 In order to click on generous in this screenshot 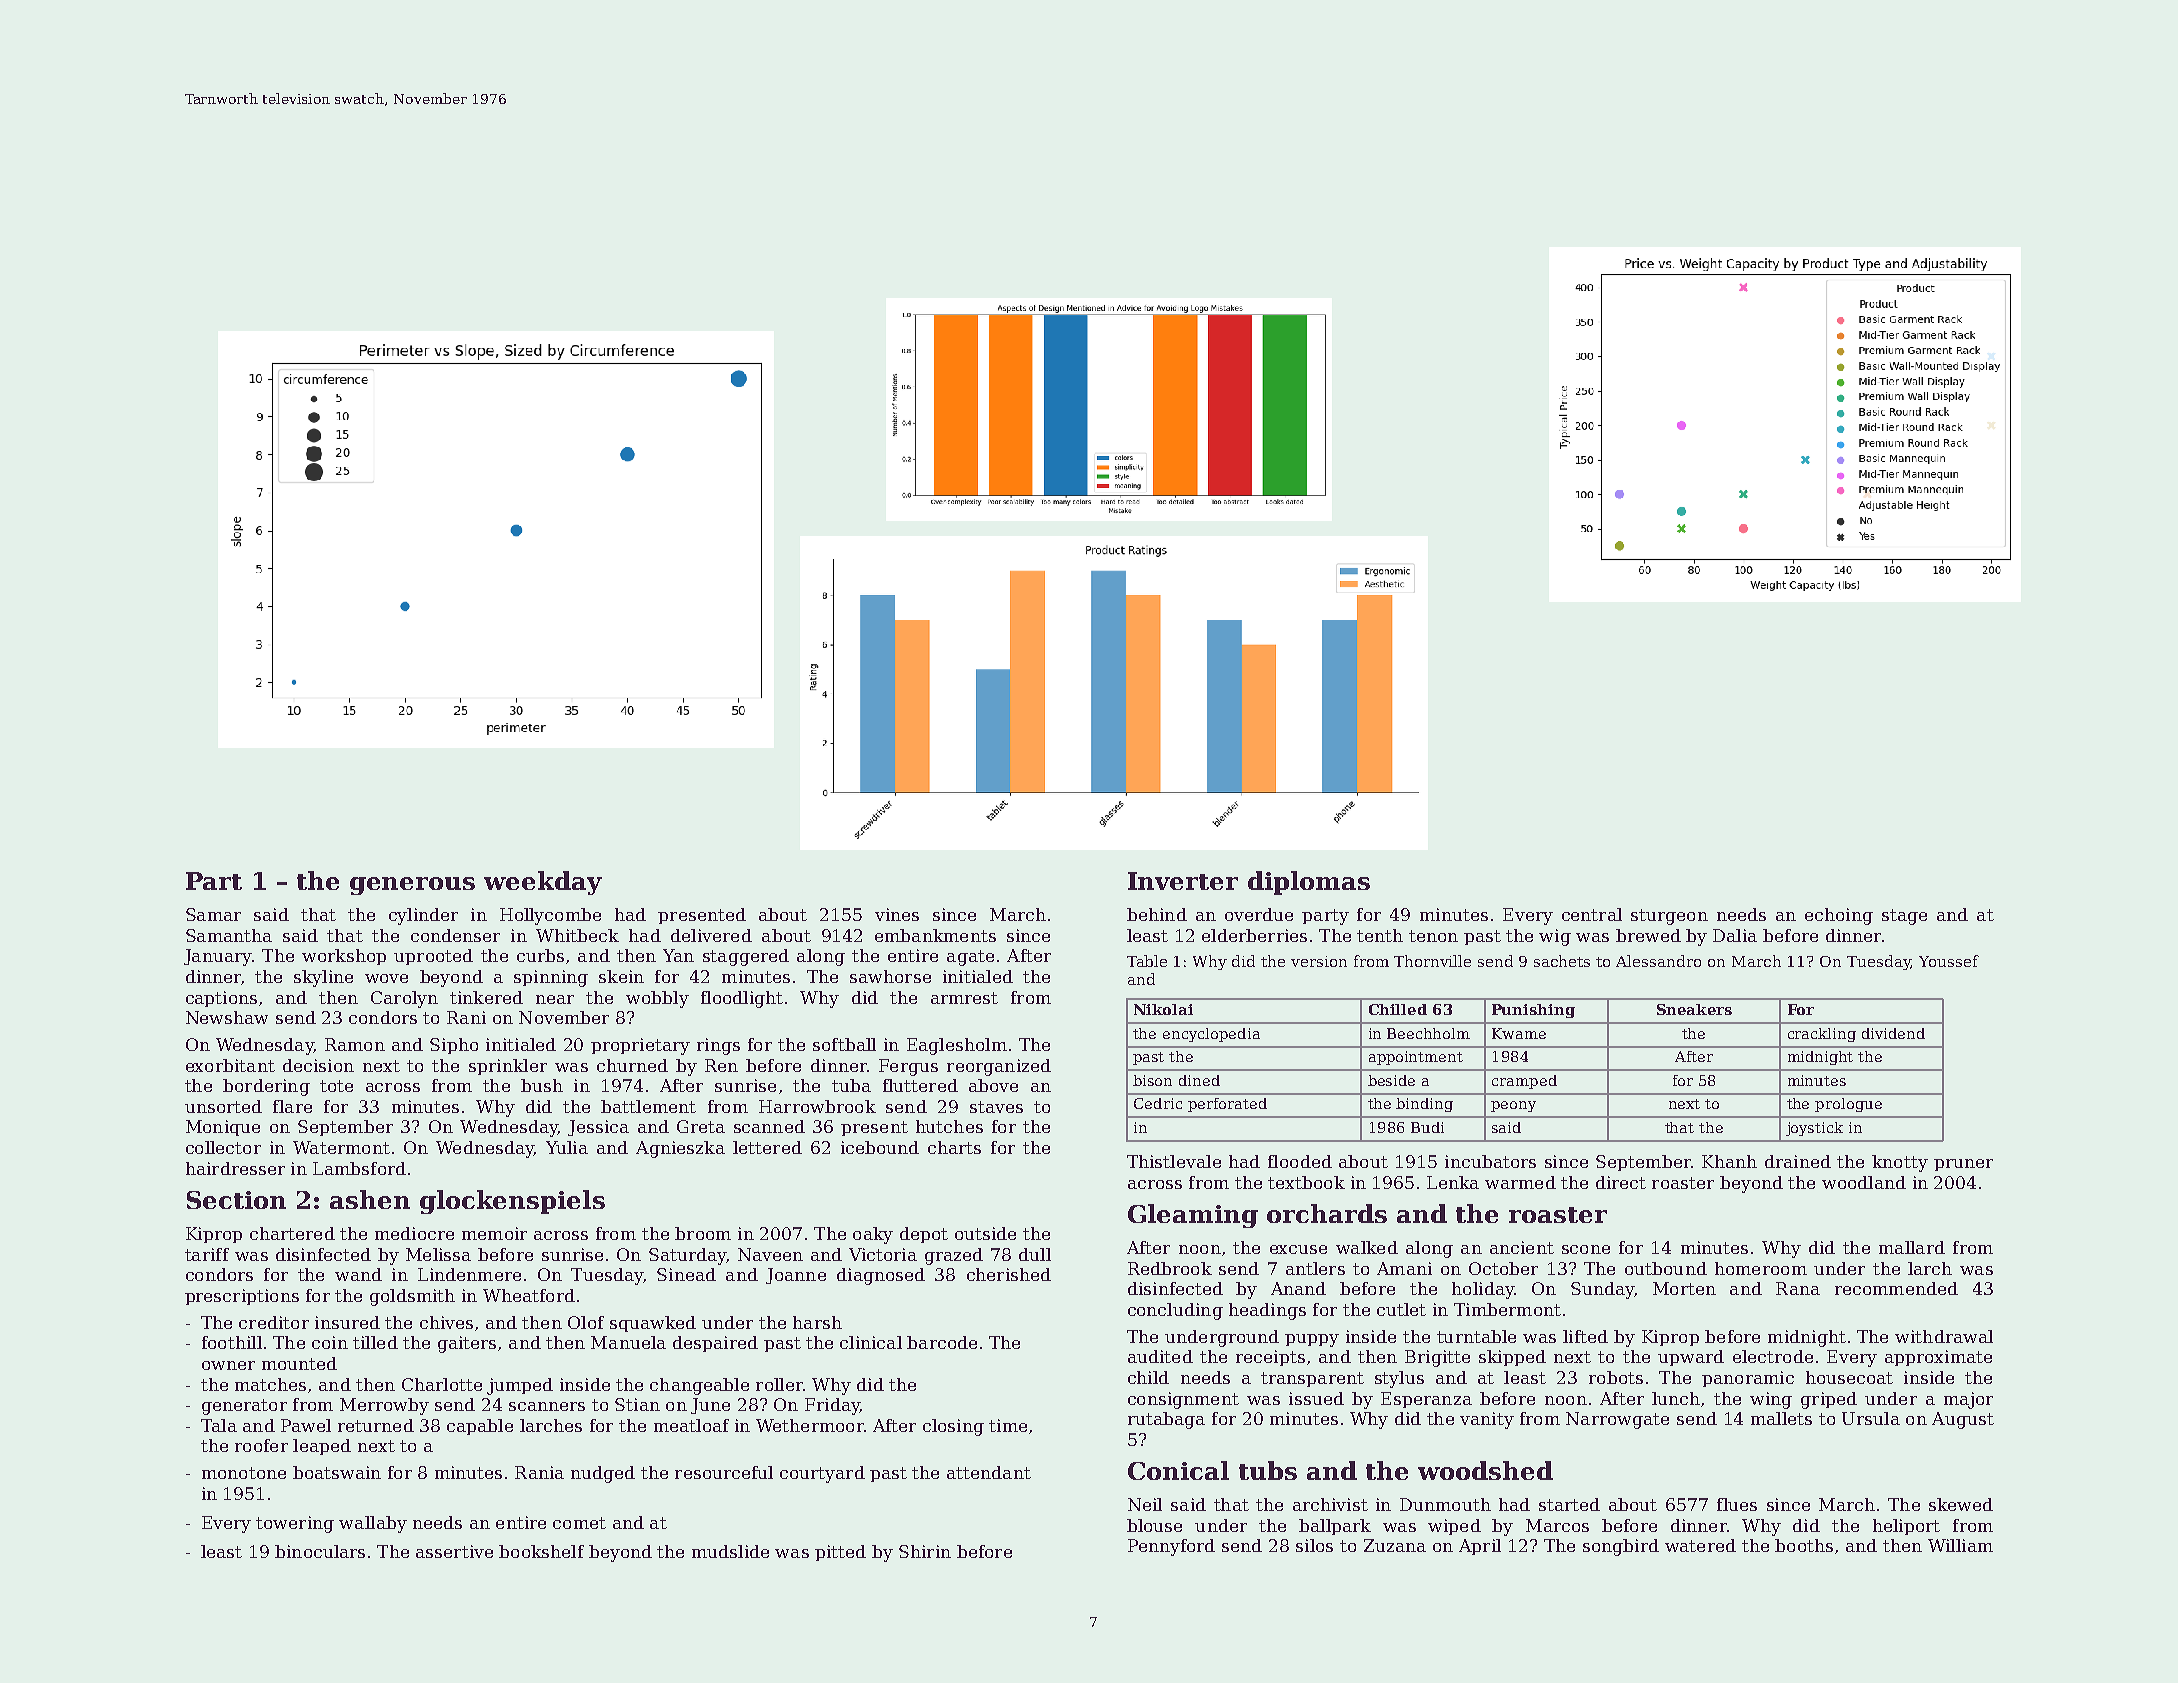, I will do `click(412, 886)`.
